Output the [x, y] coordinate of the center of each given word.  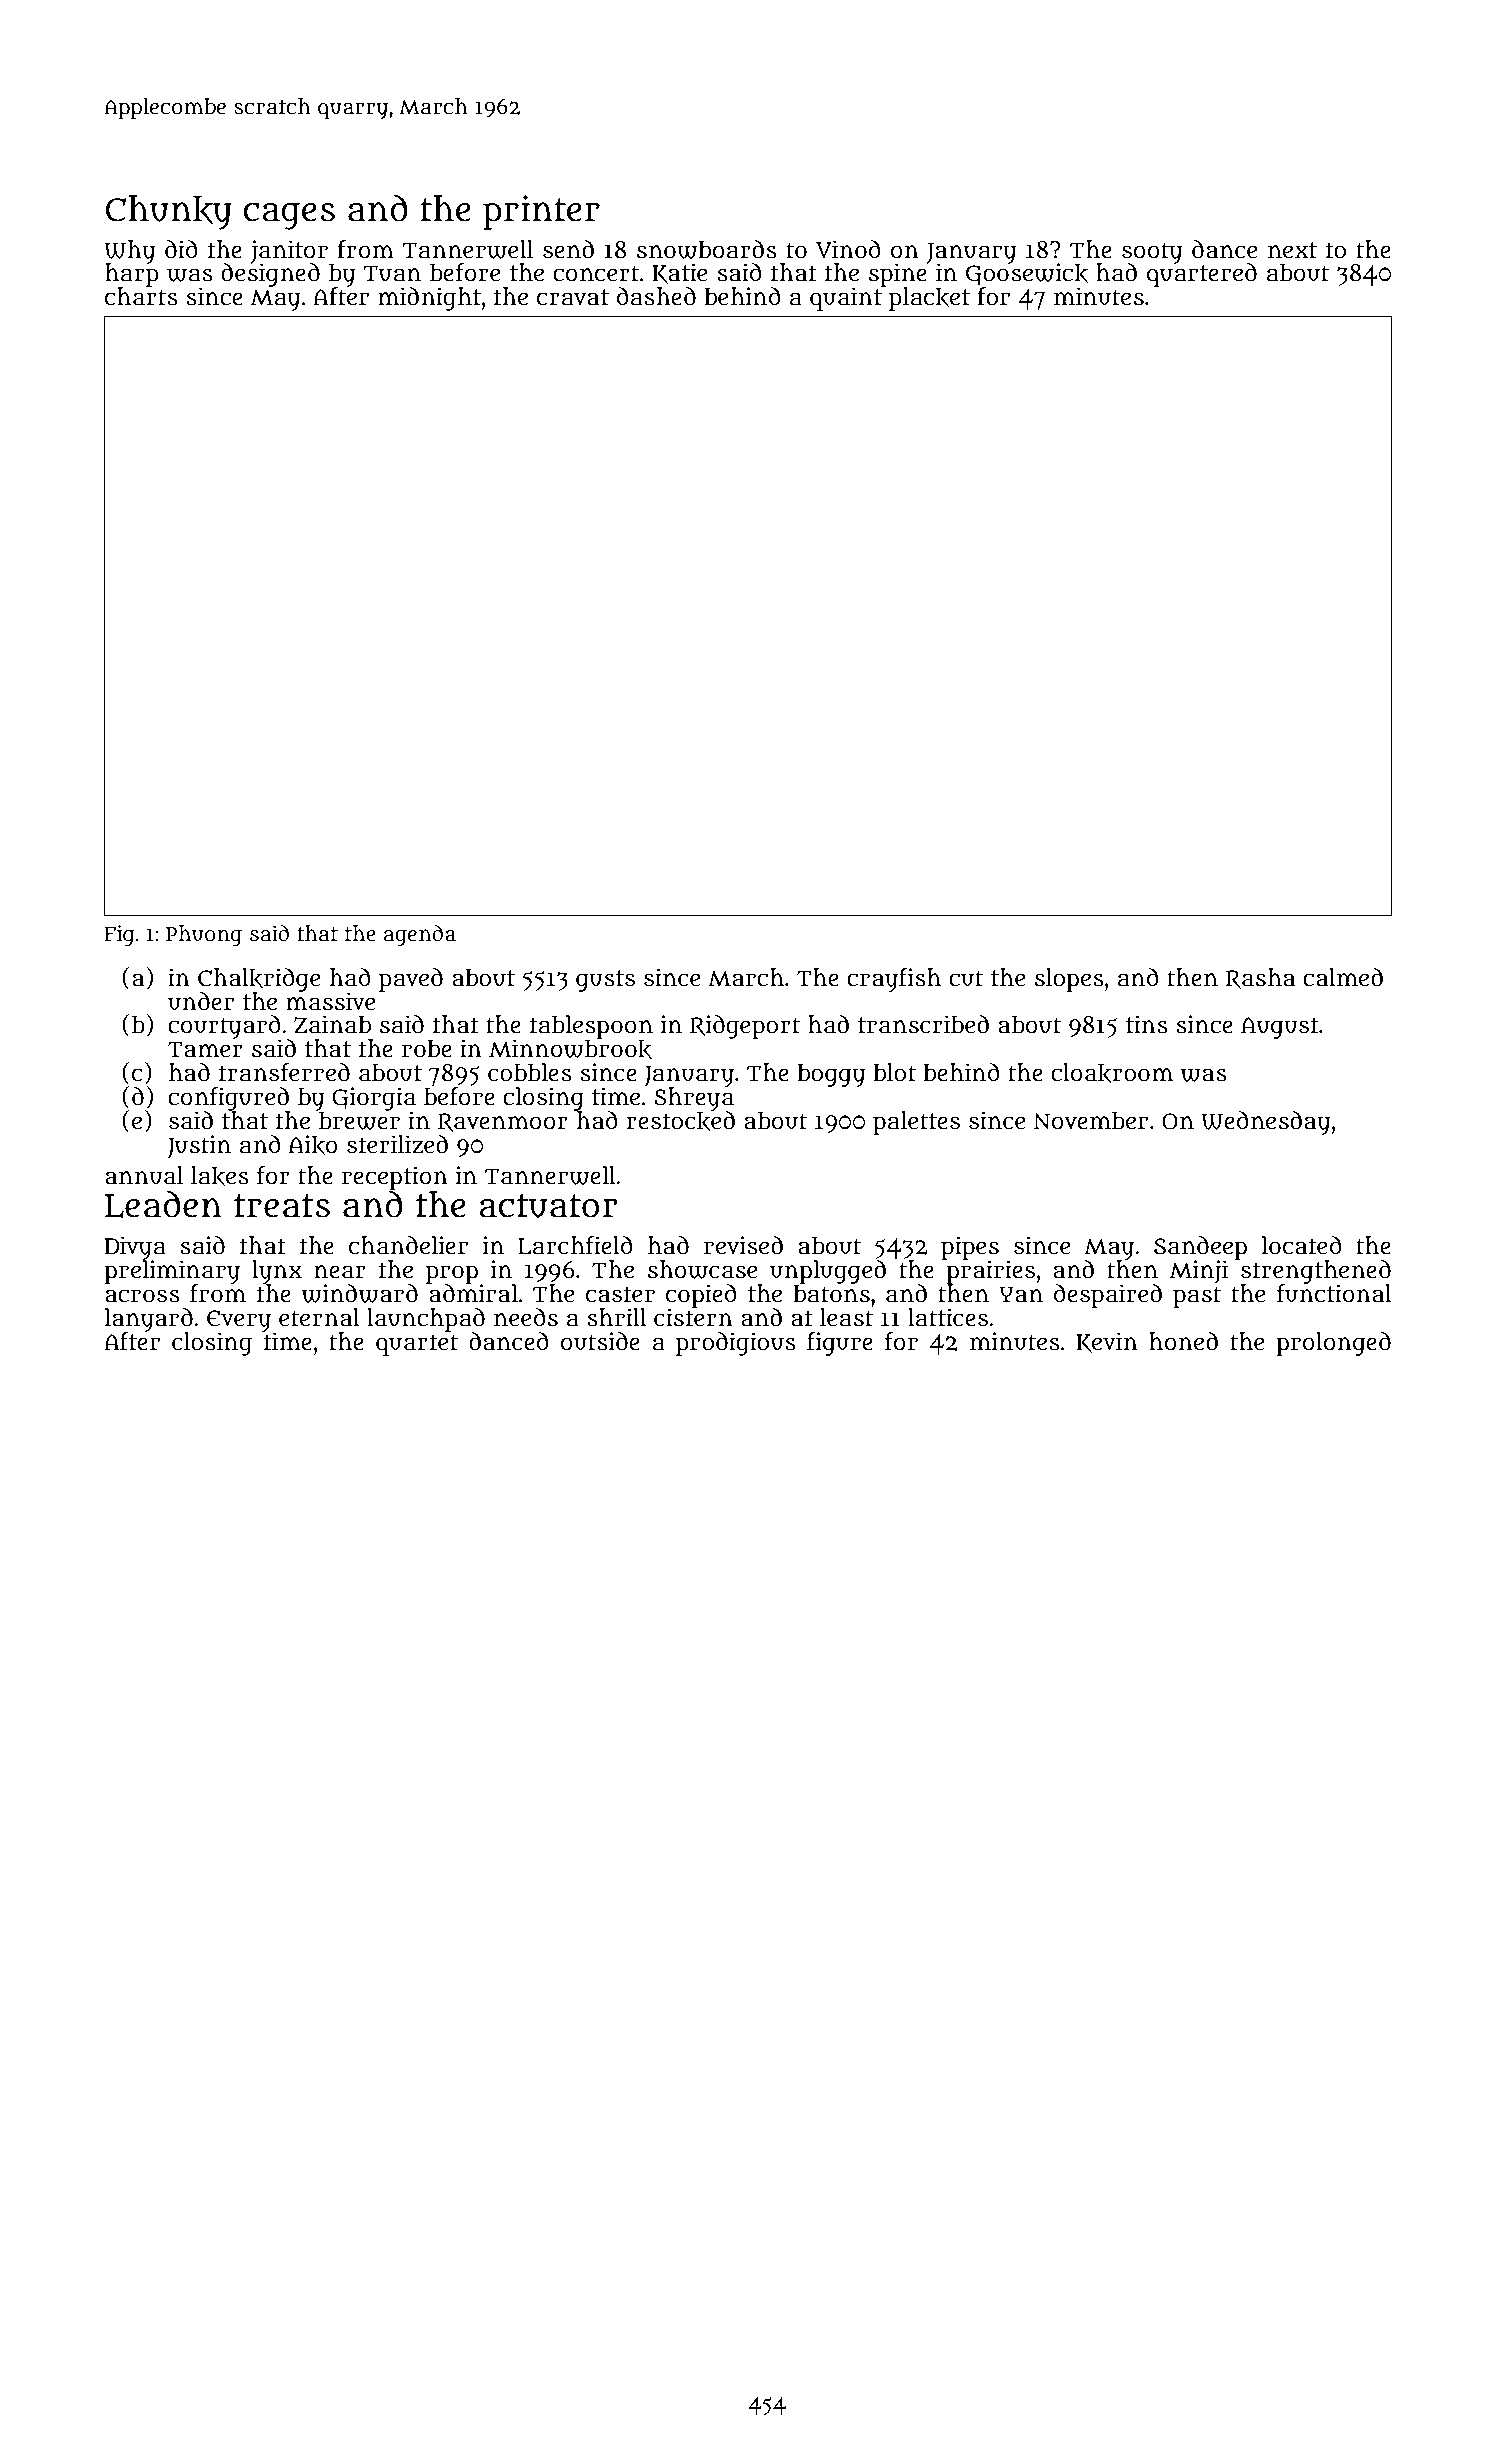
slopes [1069, 980]
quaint [846, 299]
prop [452, 1274]
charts [141, 297]
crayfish [894, 980]
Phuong [204, 935]
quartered [1202, 275]
